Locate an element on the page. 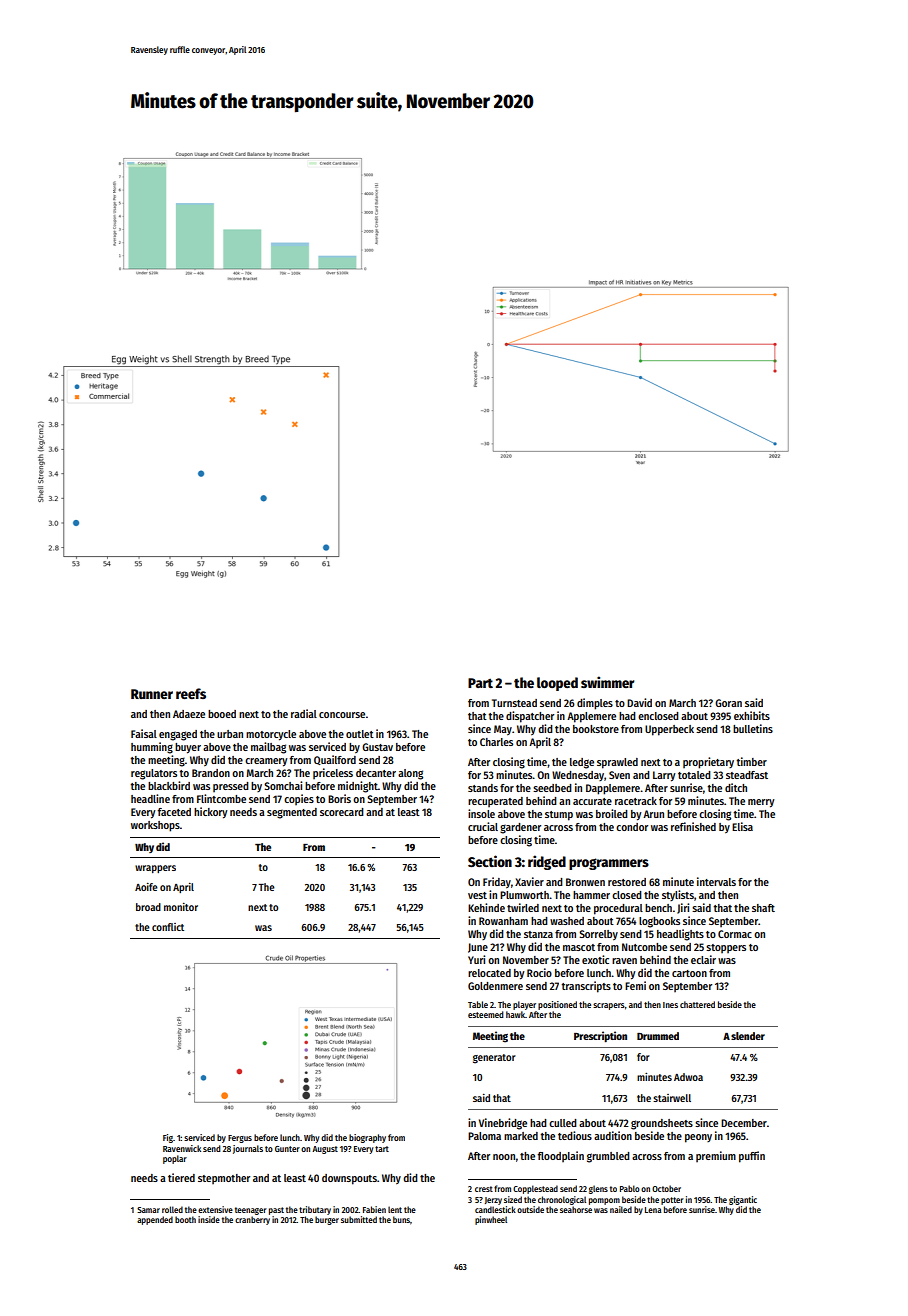 Image resolution: width=908 pixels, height=1316 pixels. Brandon is located at coordinates (211, 773).
